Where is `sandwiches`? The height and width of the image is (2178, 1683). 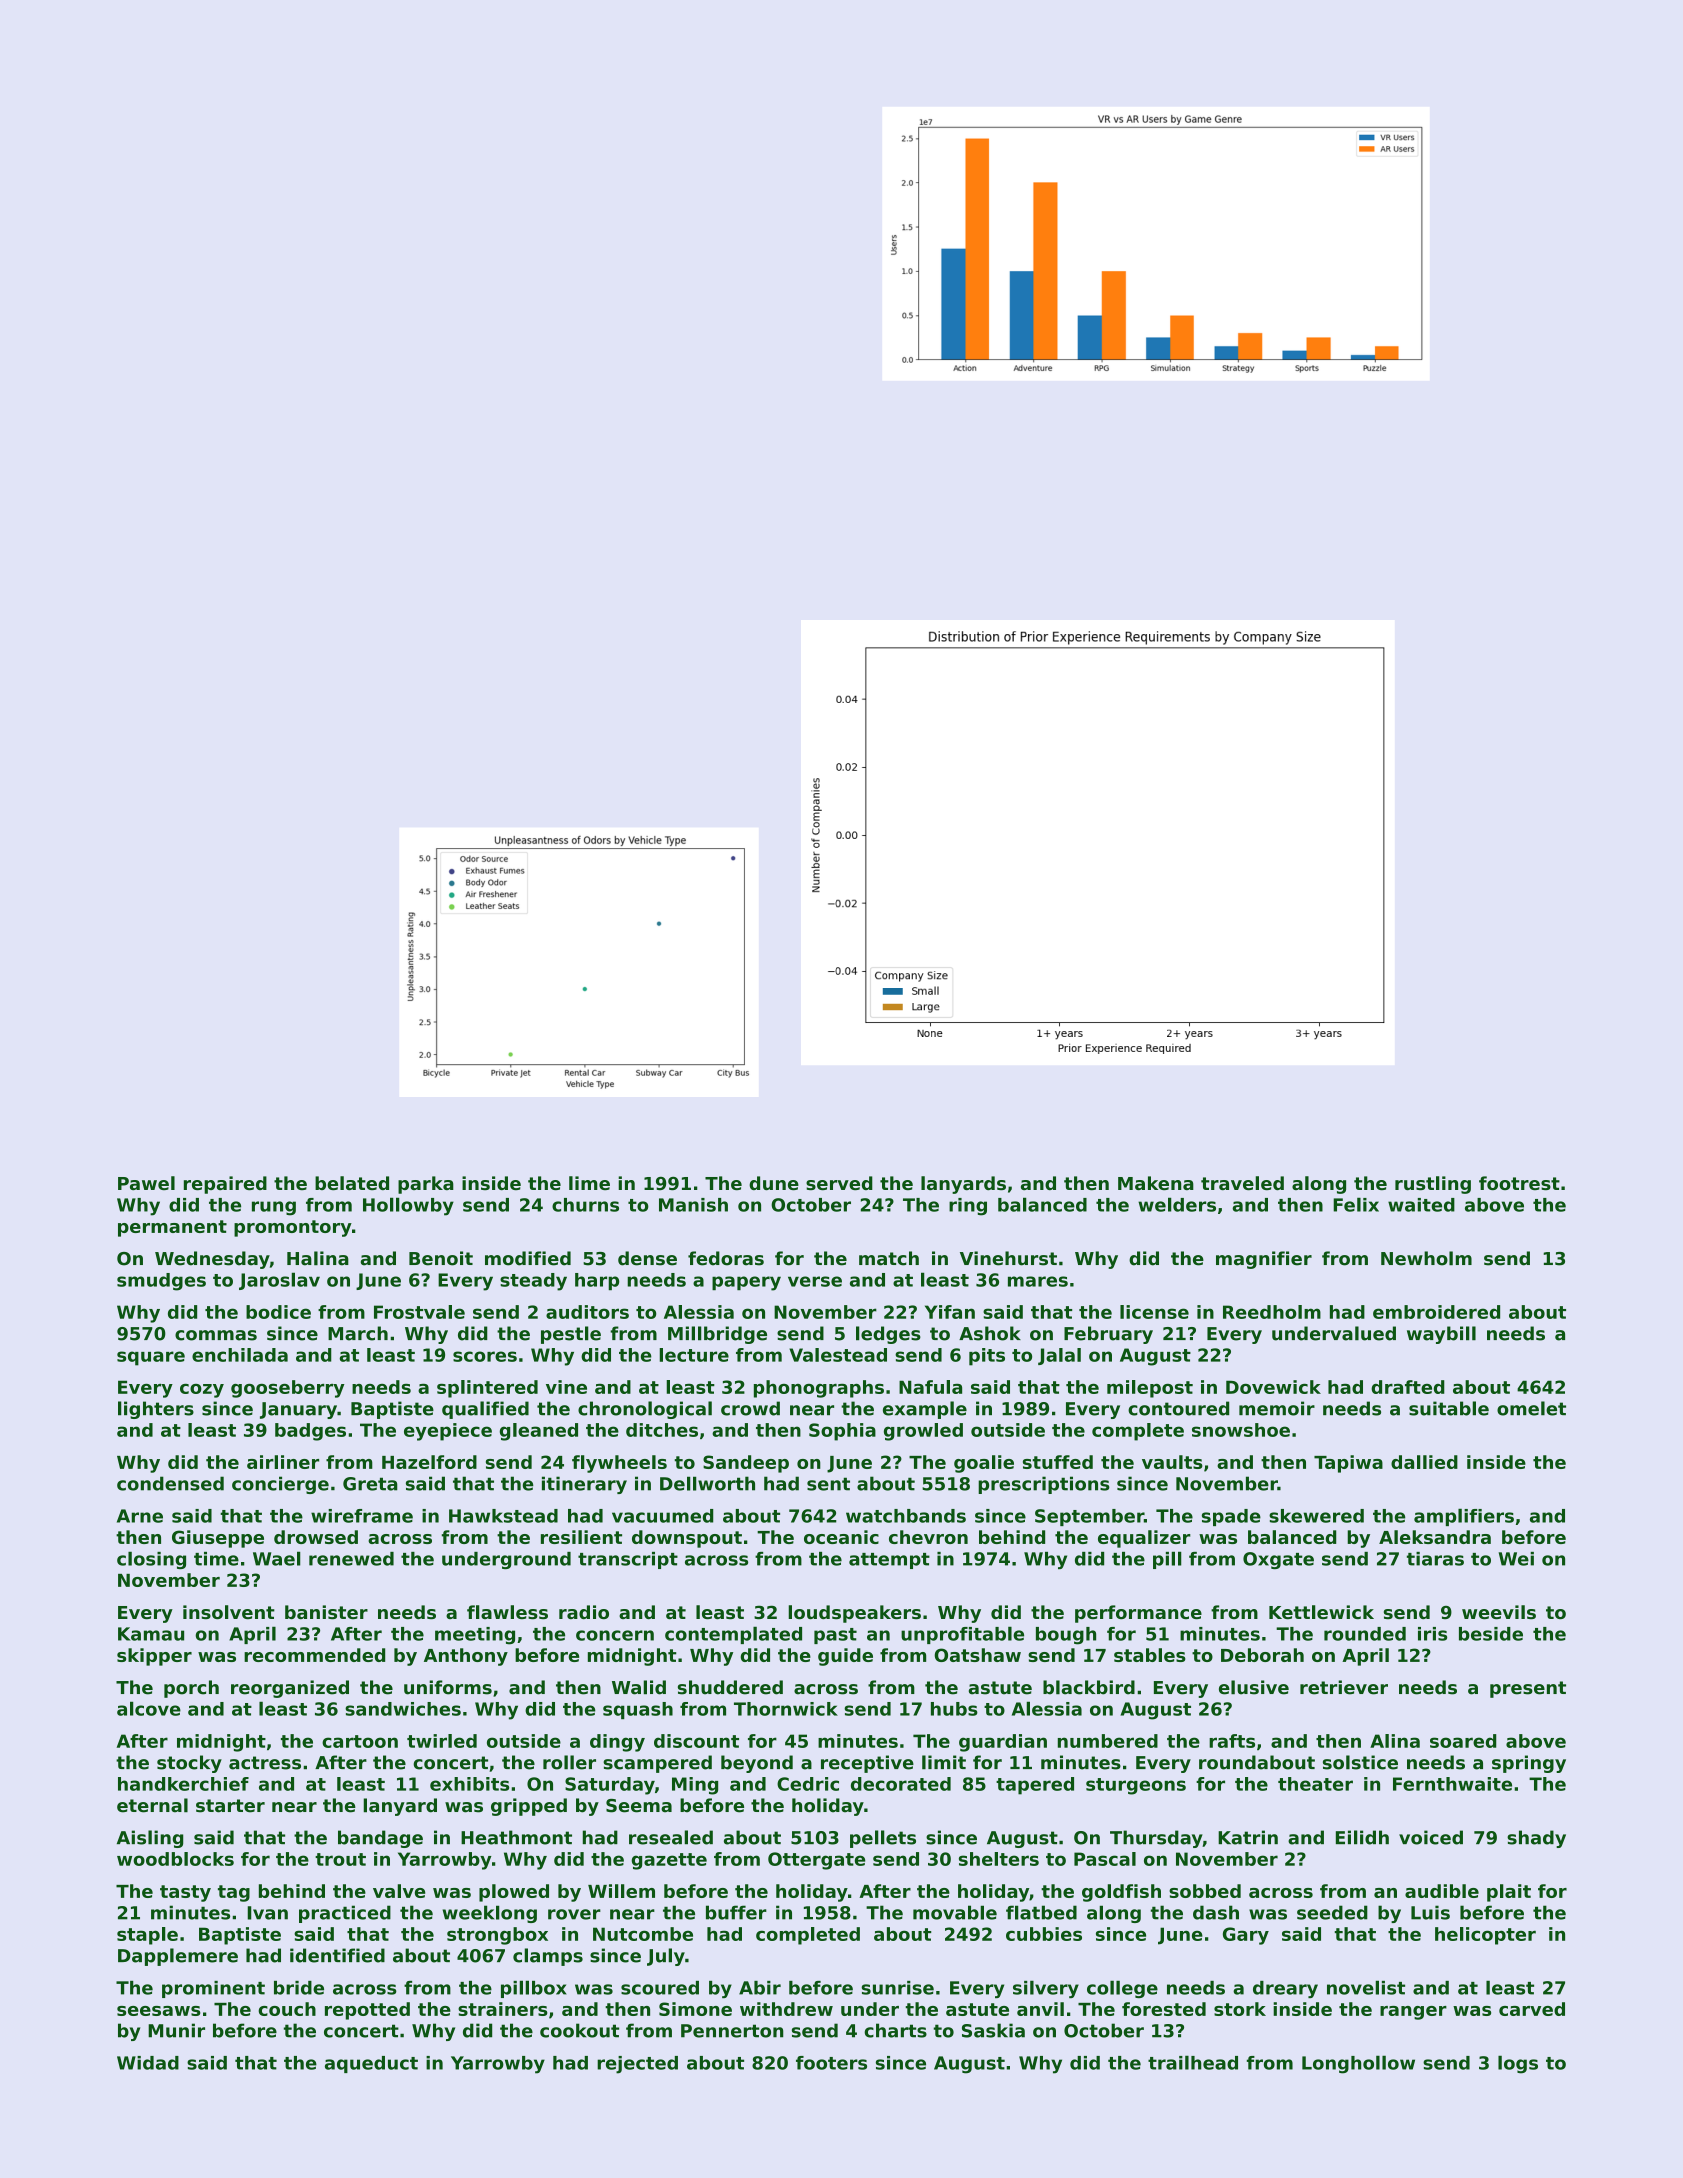
sandwiches is located at coordinates (403, 1709).
